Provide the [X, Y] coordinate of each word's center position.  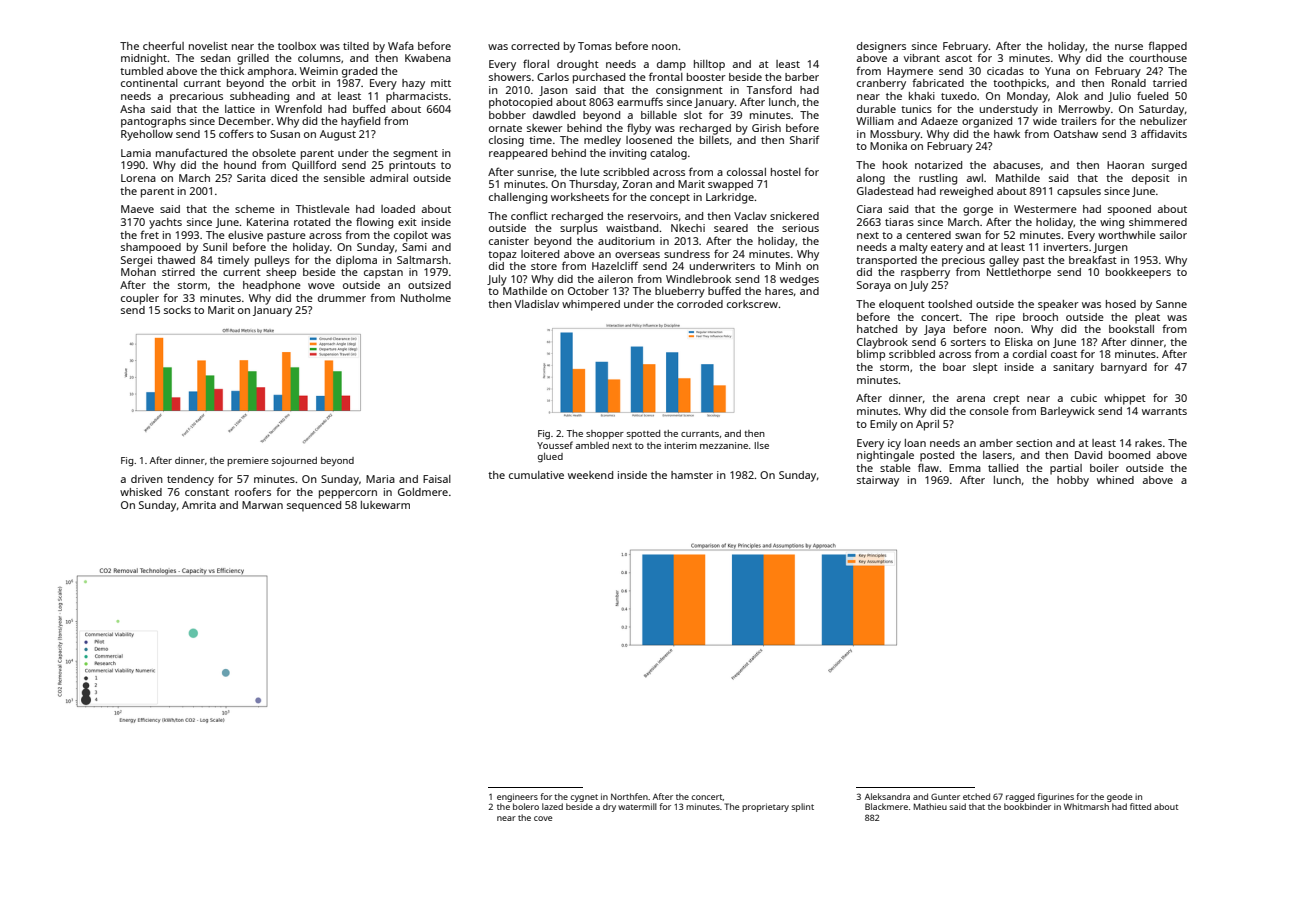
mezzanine [724, 445]
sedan [216, 58]
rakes [1148, 443]
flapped [1167, 47]
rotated [312, 222]
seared [731, 228]
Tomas [595, 46]
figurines [1055, 797]
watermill [637, 806]
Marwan [262, 505]
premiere [248, 461]
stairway [878, 481]
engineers [517, 797]
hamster [692, 475]
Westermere [1045, 209]
